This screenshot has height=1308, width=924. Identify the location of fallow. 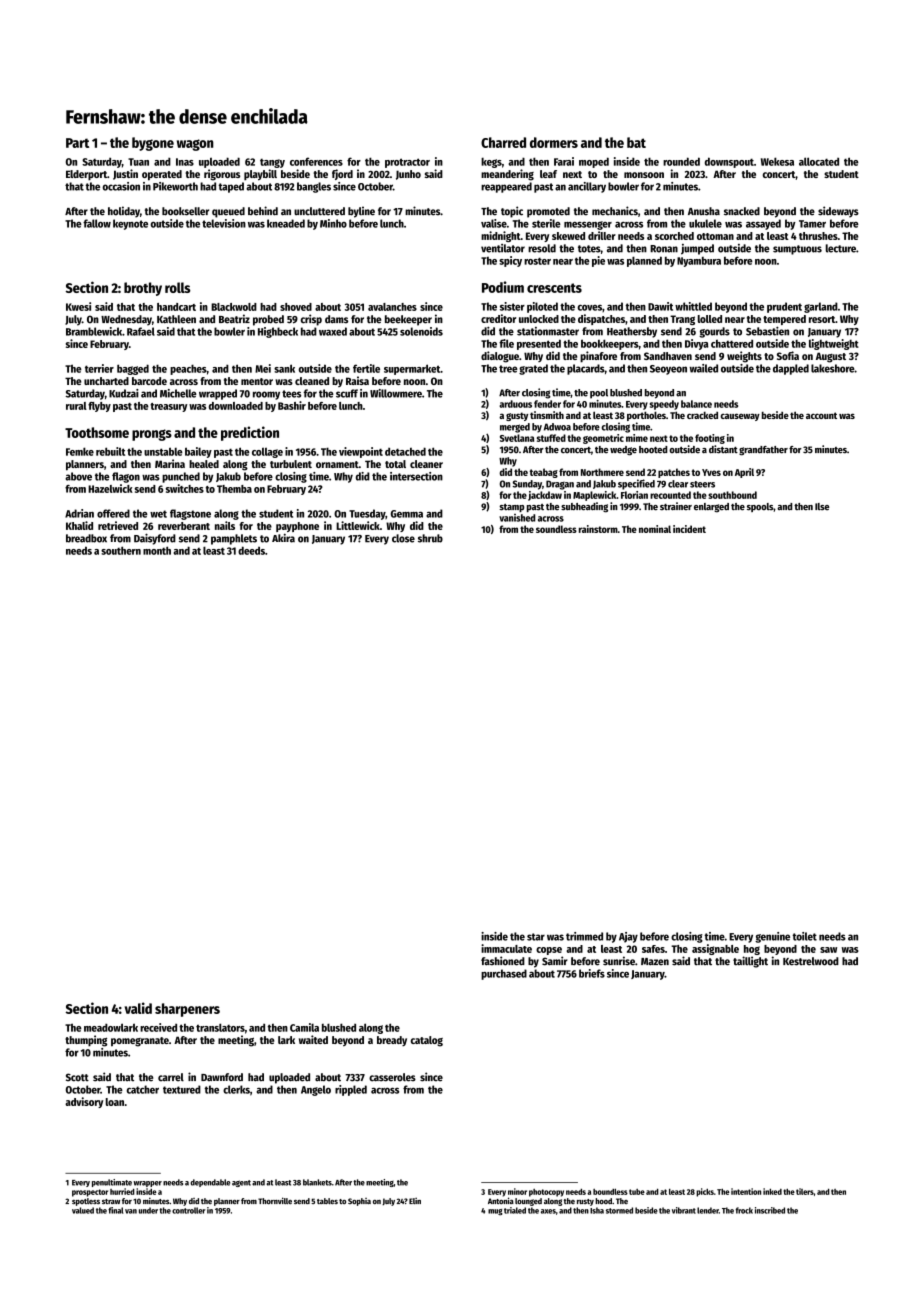
(97, 223).
